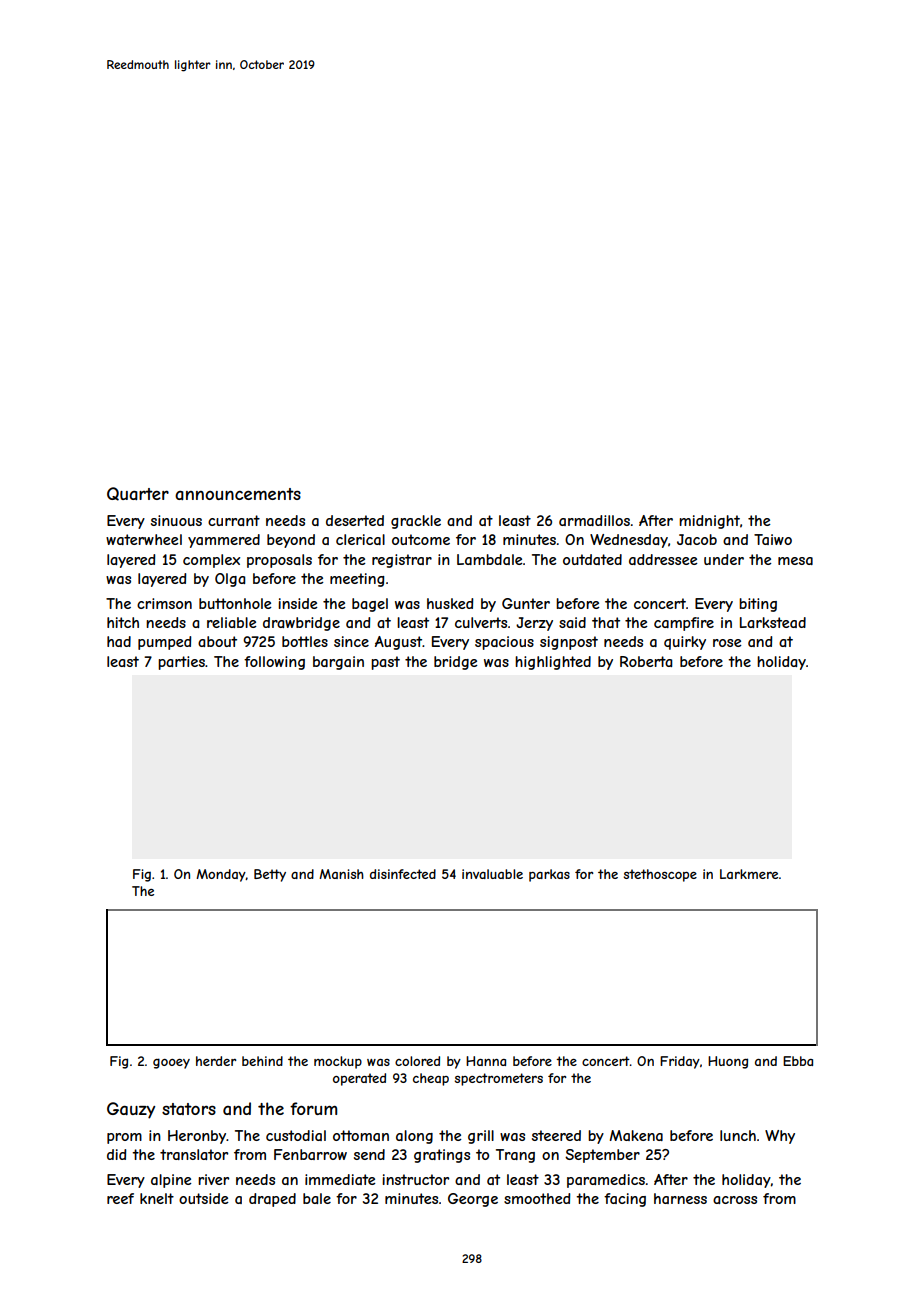 The height and width of the document is (1308, 924). What do you see at coordinates (272, 1200) in the document?
I see `draped` at bounding box center [272, 1200].
